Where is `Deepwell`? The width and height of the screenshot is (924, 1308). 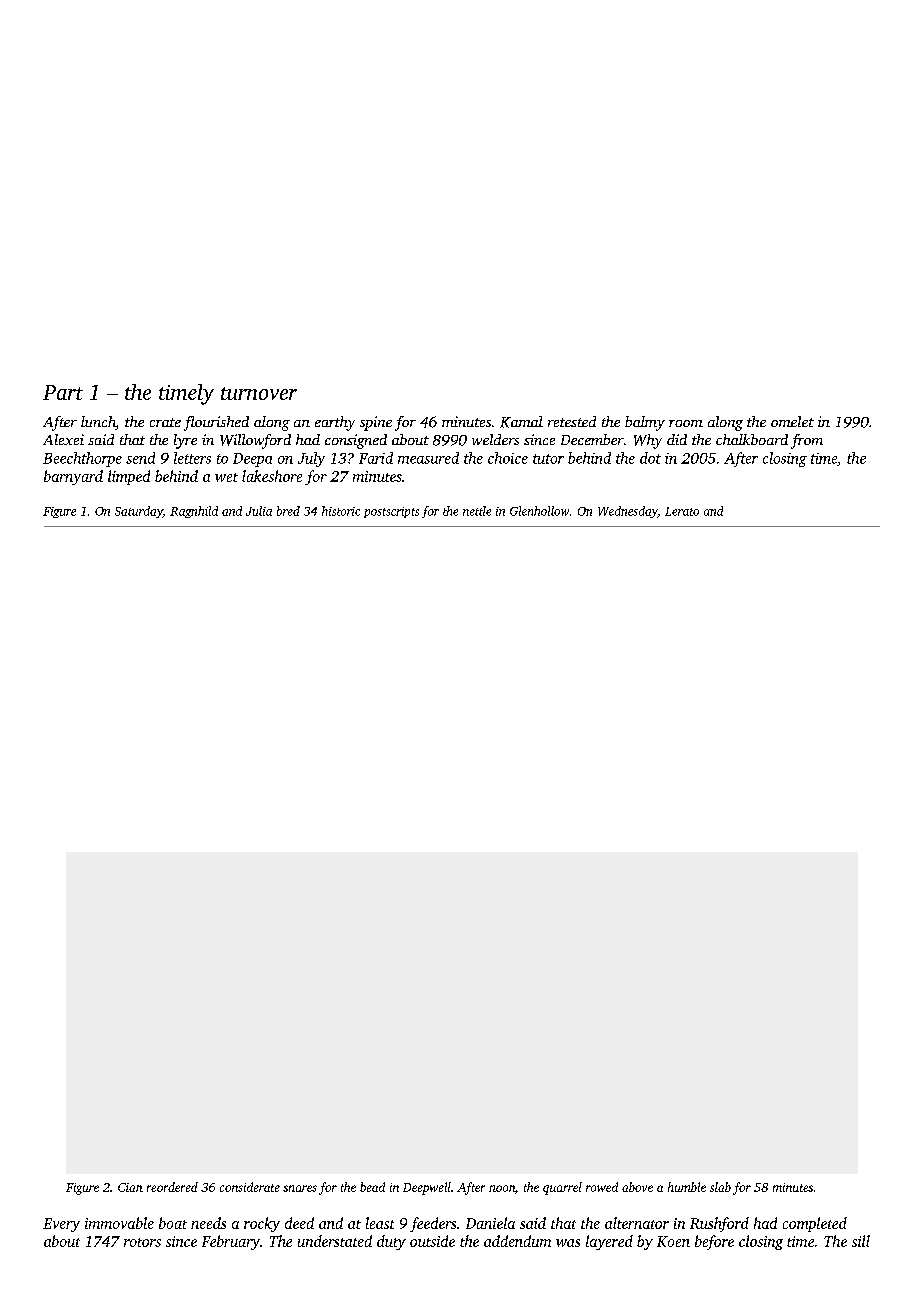 Deepwell is located at coordinates (427, 1188).
